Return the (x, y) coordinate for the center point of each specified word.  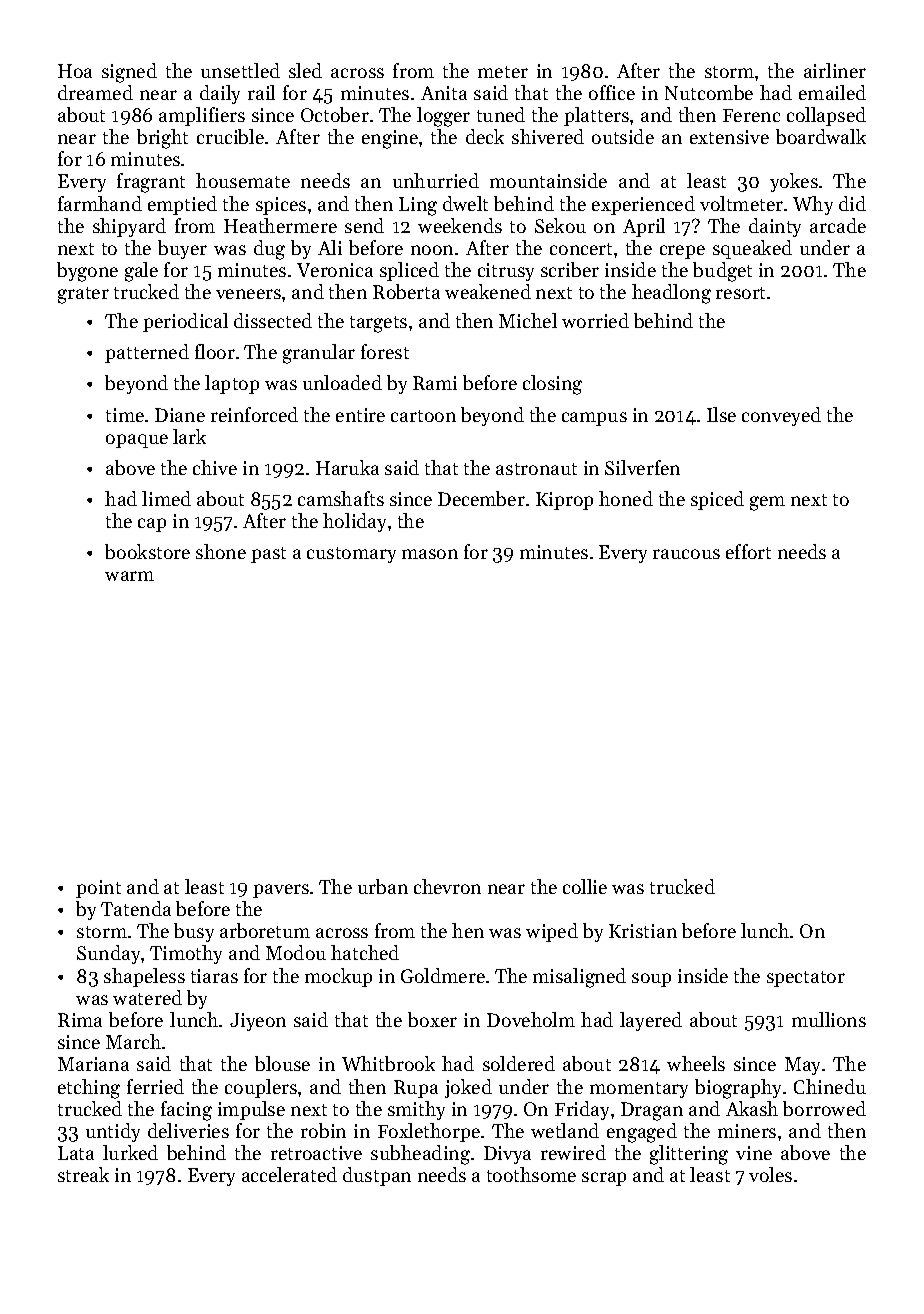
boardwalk (821, 136)
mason (430, 554)
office (612, 92)
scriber (570, 269)
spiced (717, 500)
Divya (507, 1155)
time (125, 415)
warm (129, 576)
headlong (671, 294)
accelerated (289, 1174)
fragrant (151, 183)
